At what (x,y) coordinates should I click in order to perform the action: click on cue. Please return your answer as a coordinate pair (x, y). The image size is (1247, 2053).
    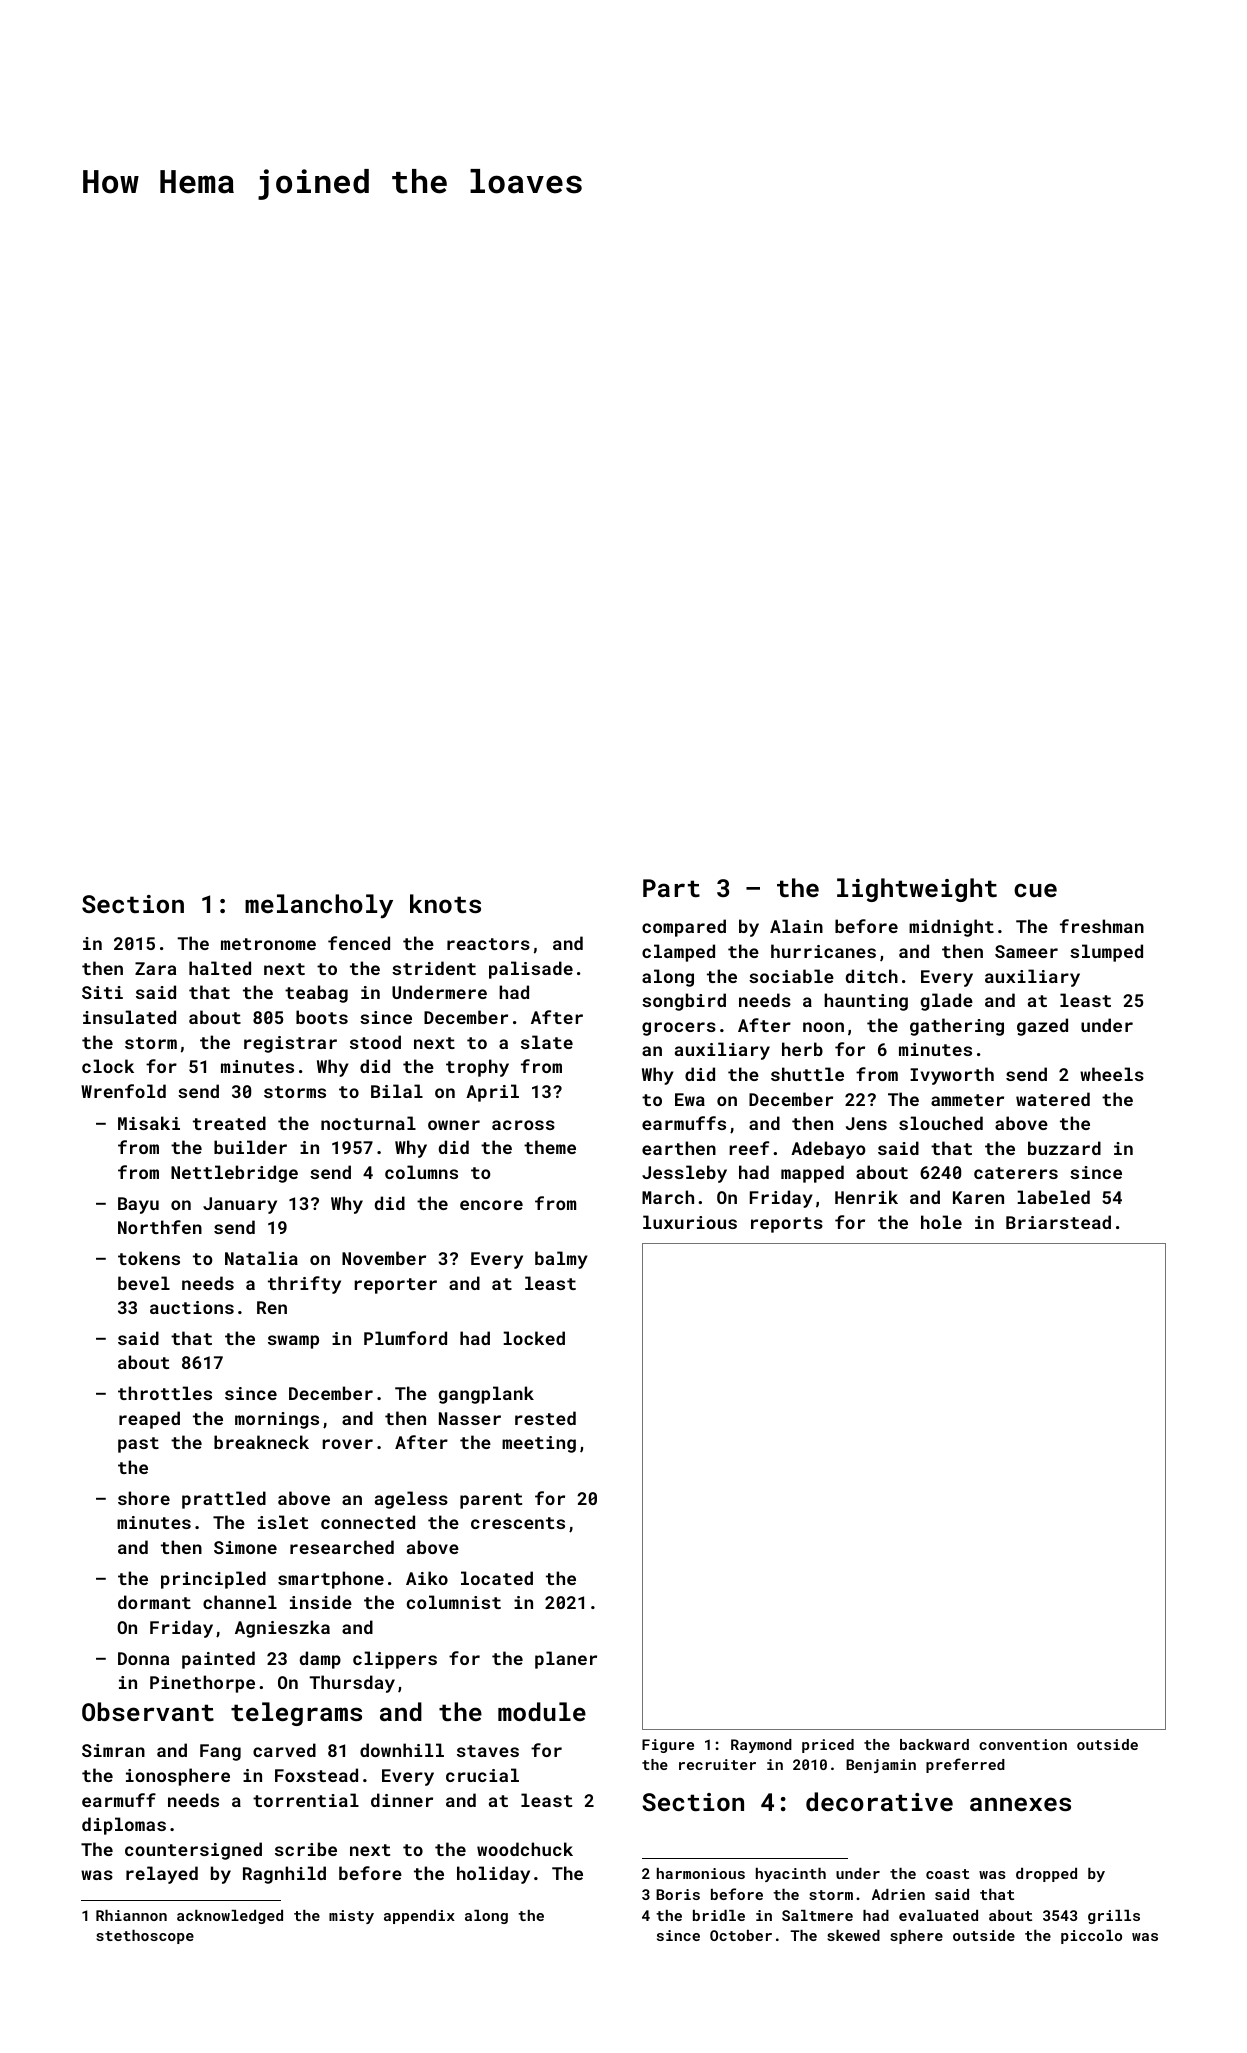
    Looking at the image, I should click on (1035, 890).
